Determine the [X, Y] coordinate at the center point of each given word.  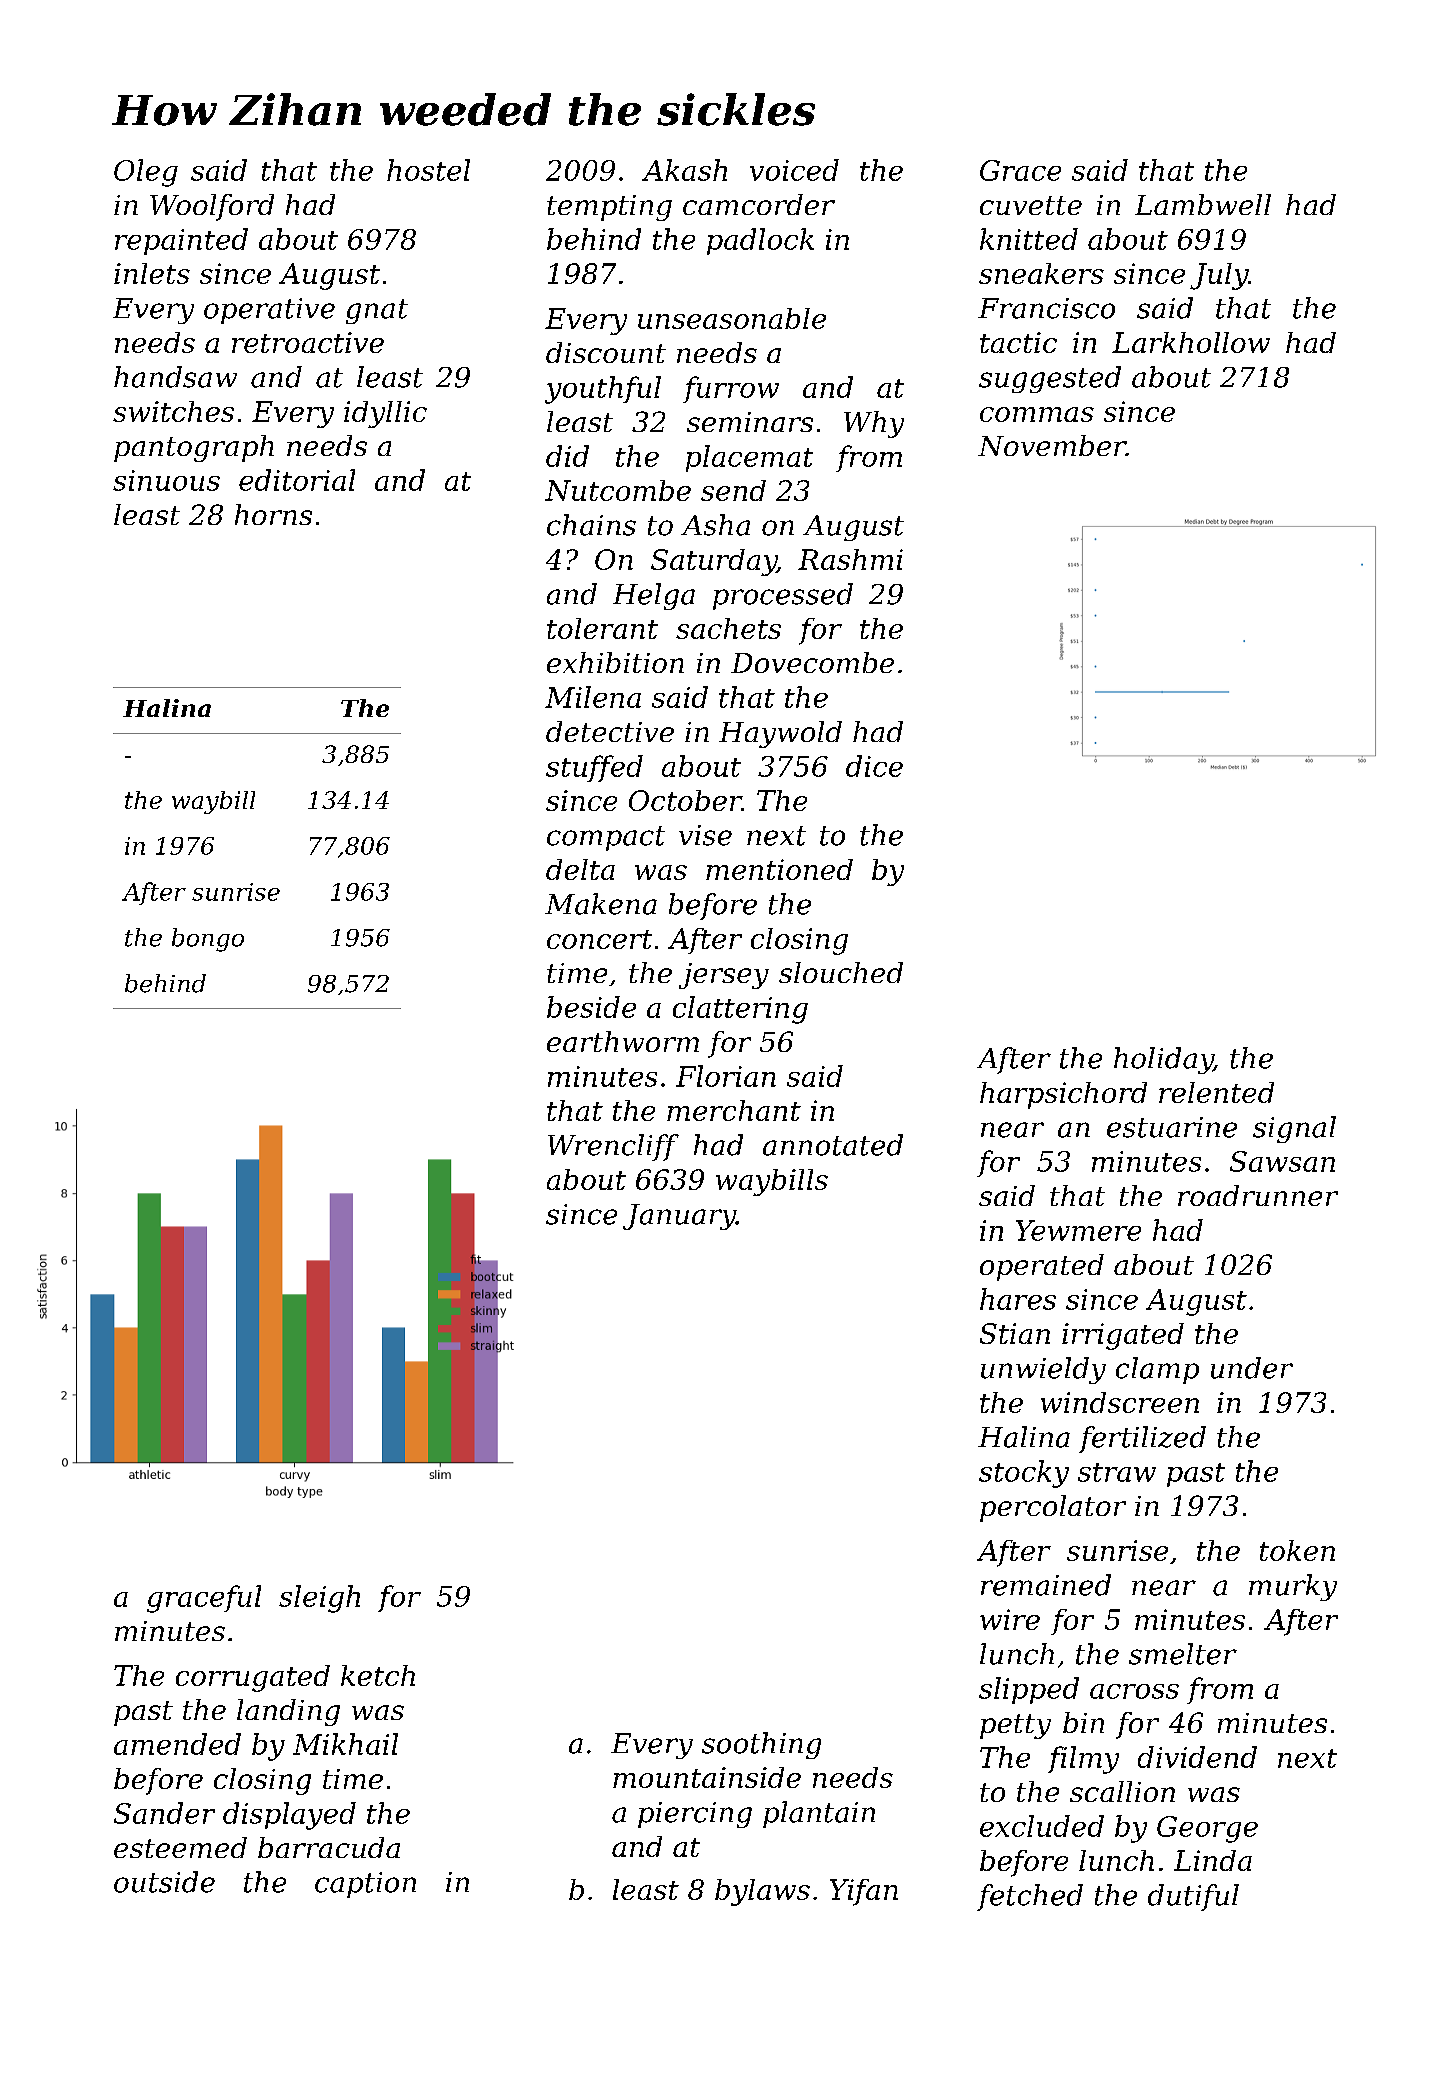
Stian [1015, 1333]
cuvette [1031, 205]
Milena [593, 697]
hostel [428, 170]
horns [273, 514]
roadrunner [1258, 1195]
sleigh [319, 1599]
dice [874, 766]
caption [365, 1885]
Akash [684, 170]
